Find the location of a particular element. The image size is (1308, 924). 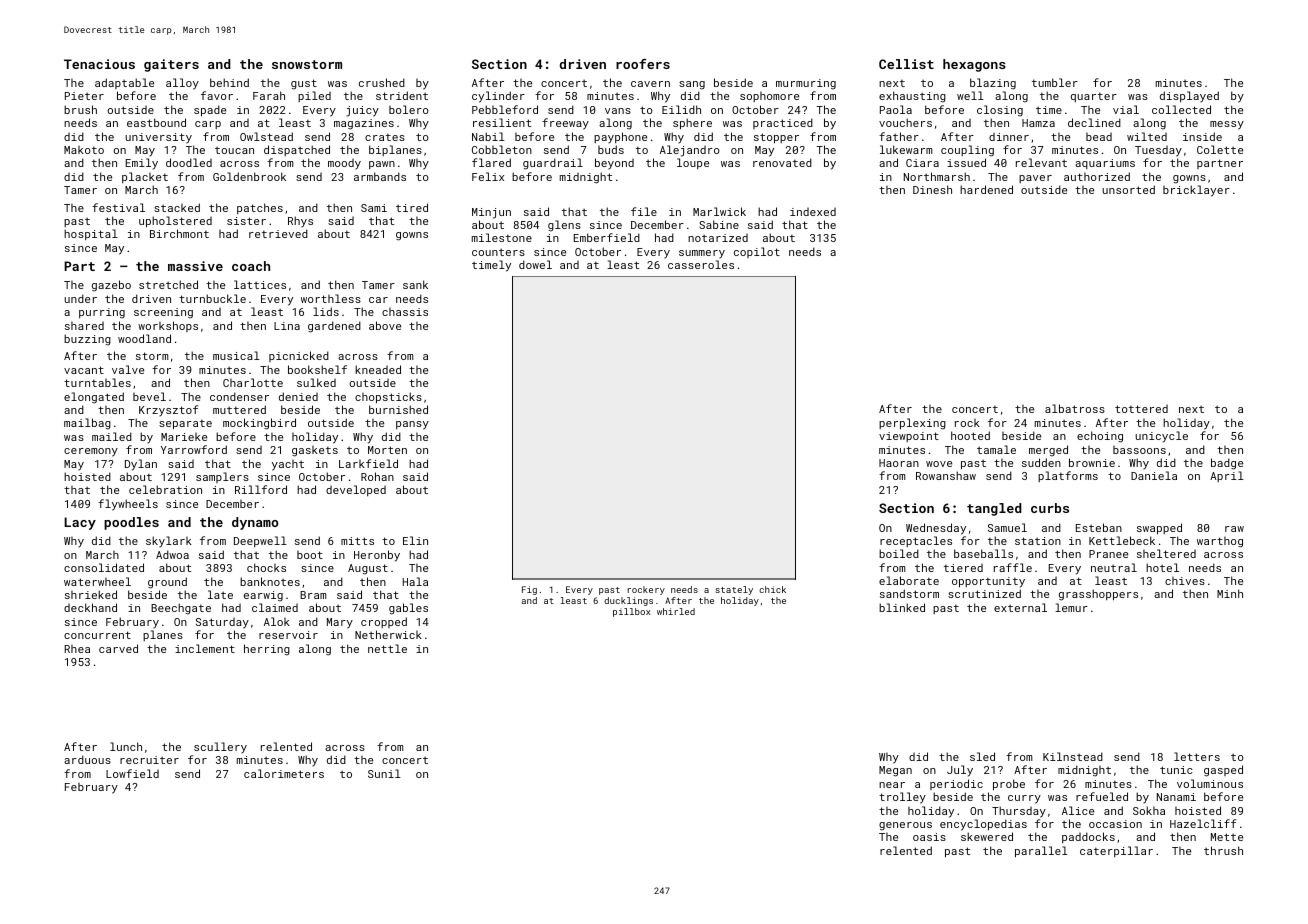

calorimeters is located at coordinates (284, 773).
